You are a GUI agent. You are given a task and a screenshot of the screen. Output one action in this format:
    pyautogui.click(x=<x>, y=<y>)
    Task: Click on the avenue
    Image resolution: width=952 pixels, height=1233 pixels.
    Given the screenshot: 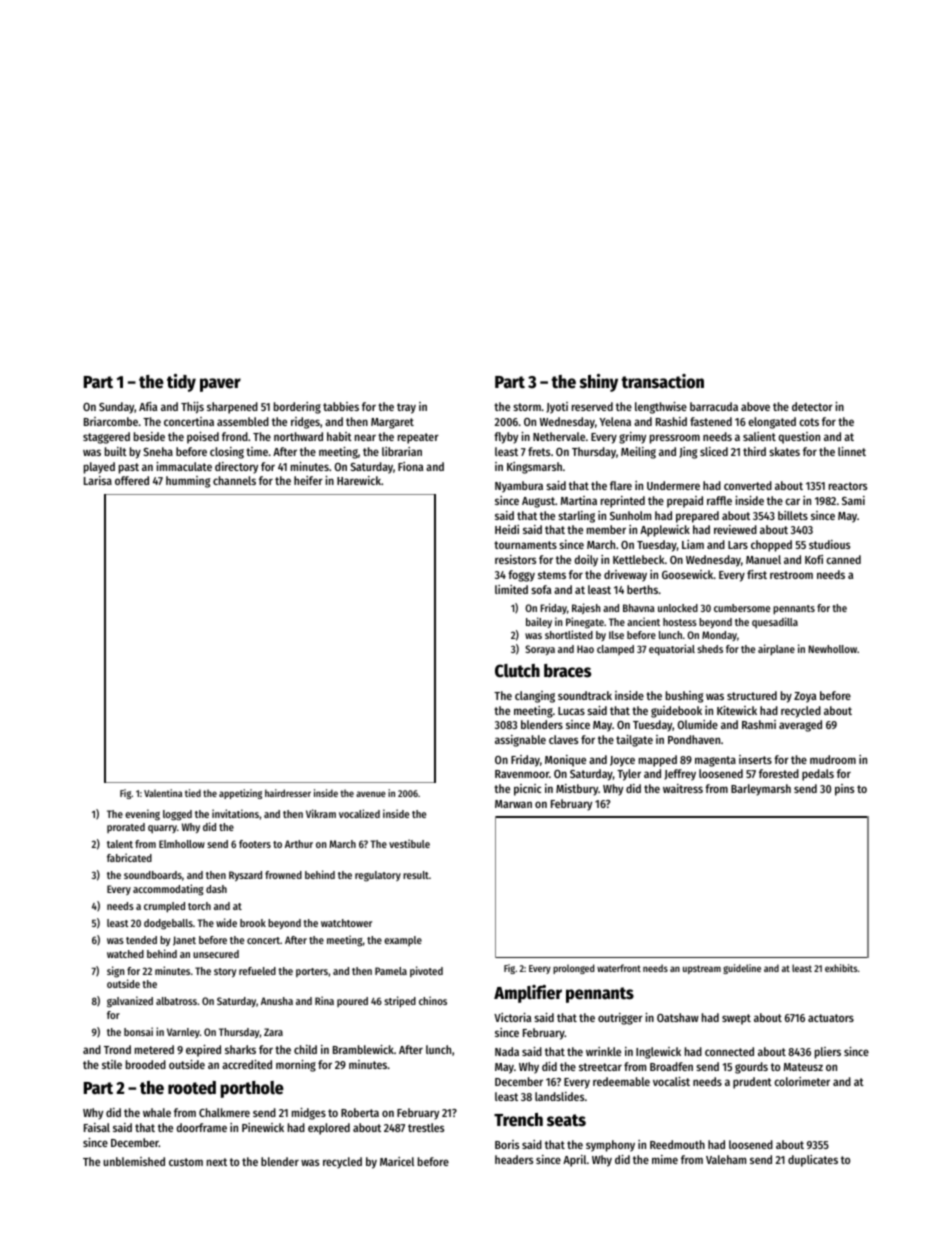 What is the action you would take?
    pyautogui.click(x=371, y=794)
